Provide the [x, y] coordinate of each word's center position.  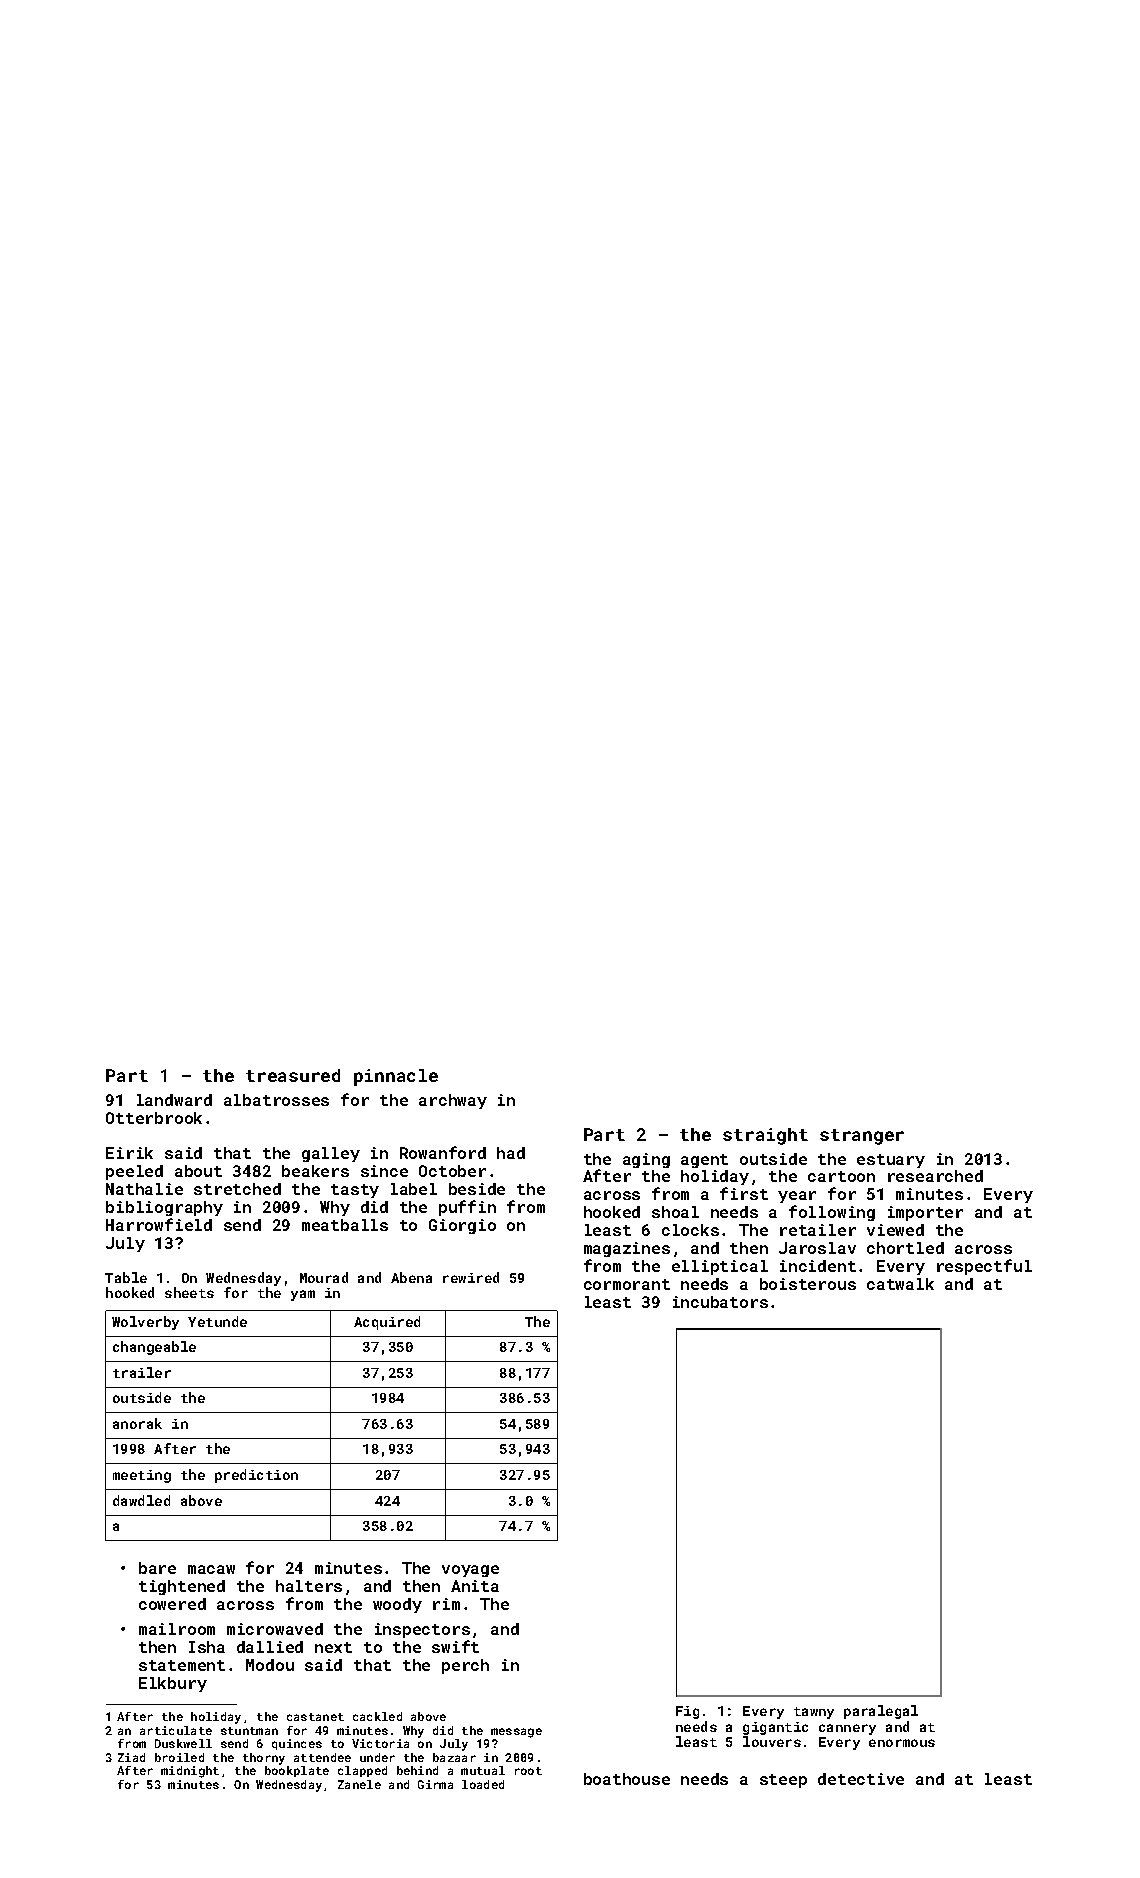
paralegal [881, 1712]
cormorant [627, 1284]
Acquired [387, 1323]
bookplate [297, 1771]
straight [765, 1136]
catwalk [900, 1284]
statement [182, 1665]
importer [925, 1213]
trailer [142, 1372]
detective [861, 1779]
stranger [862, 1137]
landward [174, 1100]
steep [783, 1781]
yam [303, 1295]
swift [455, 1646]
